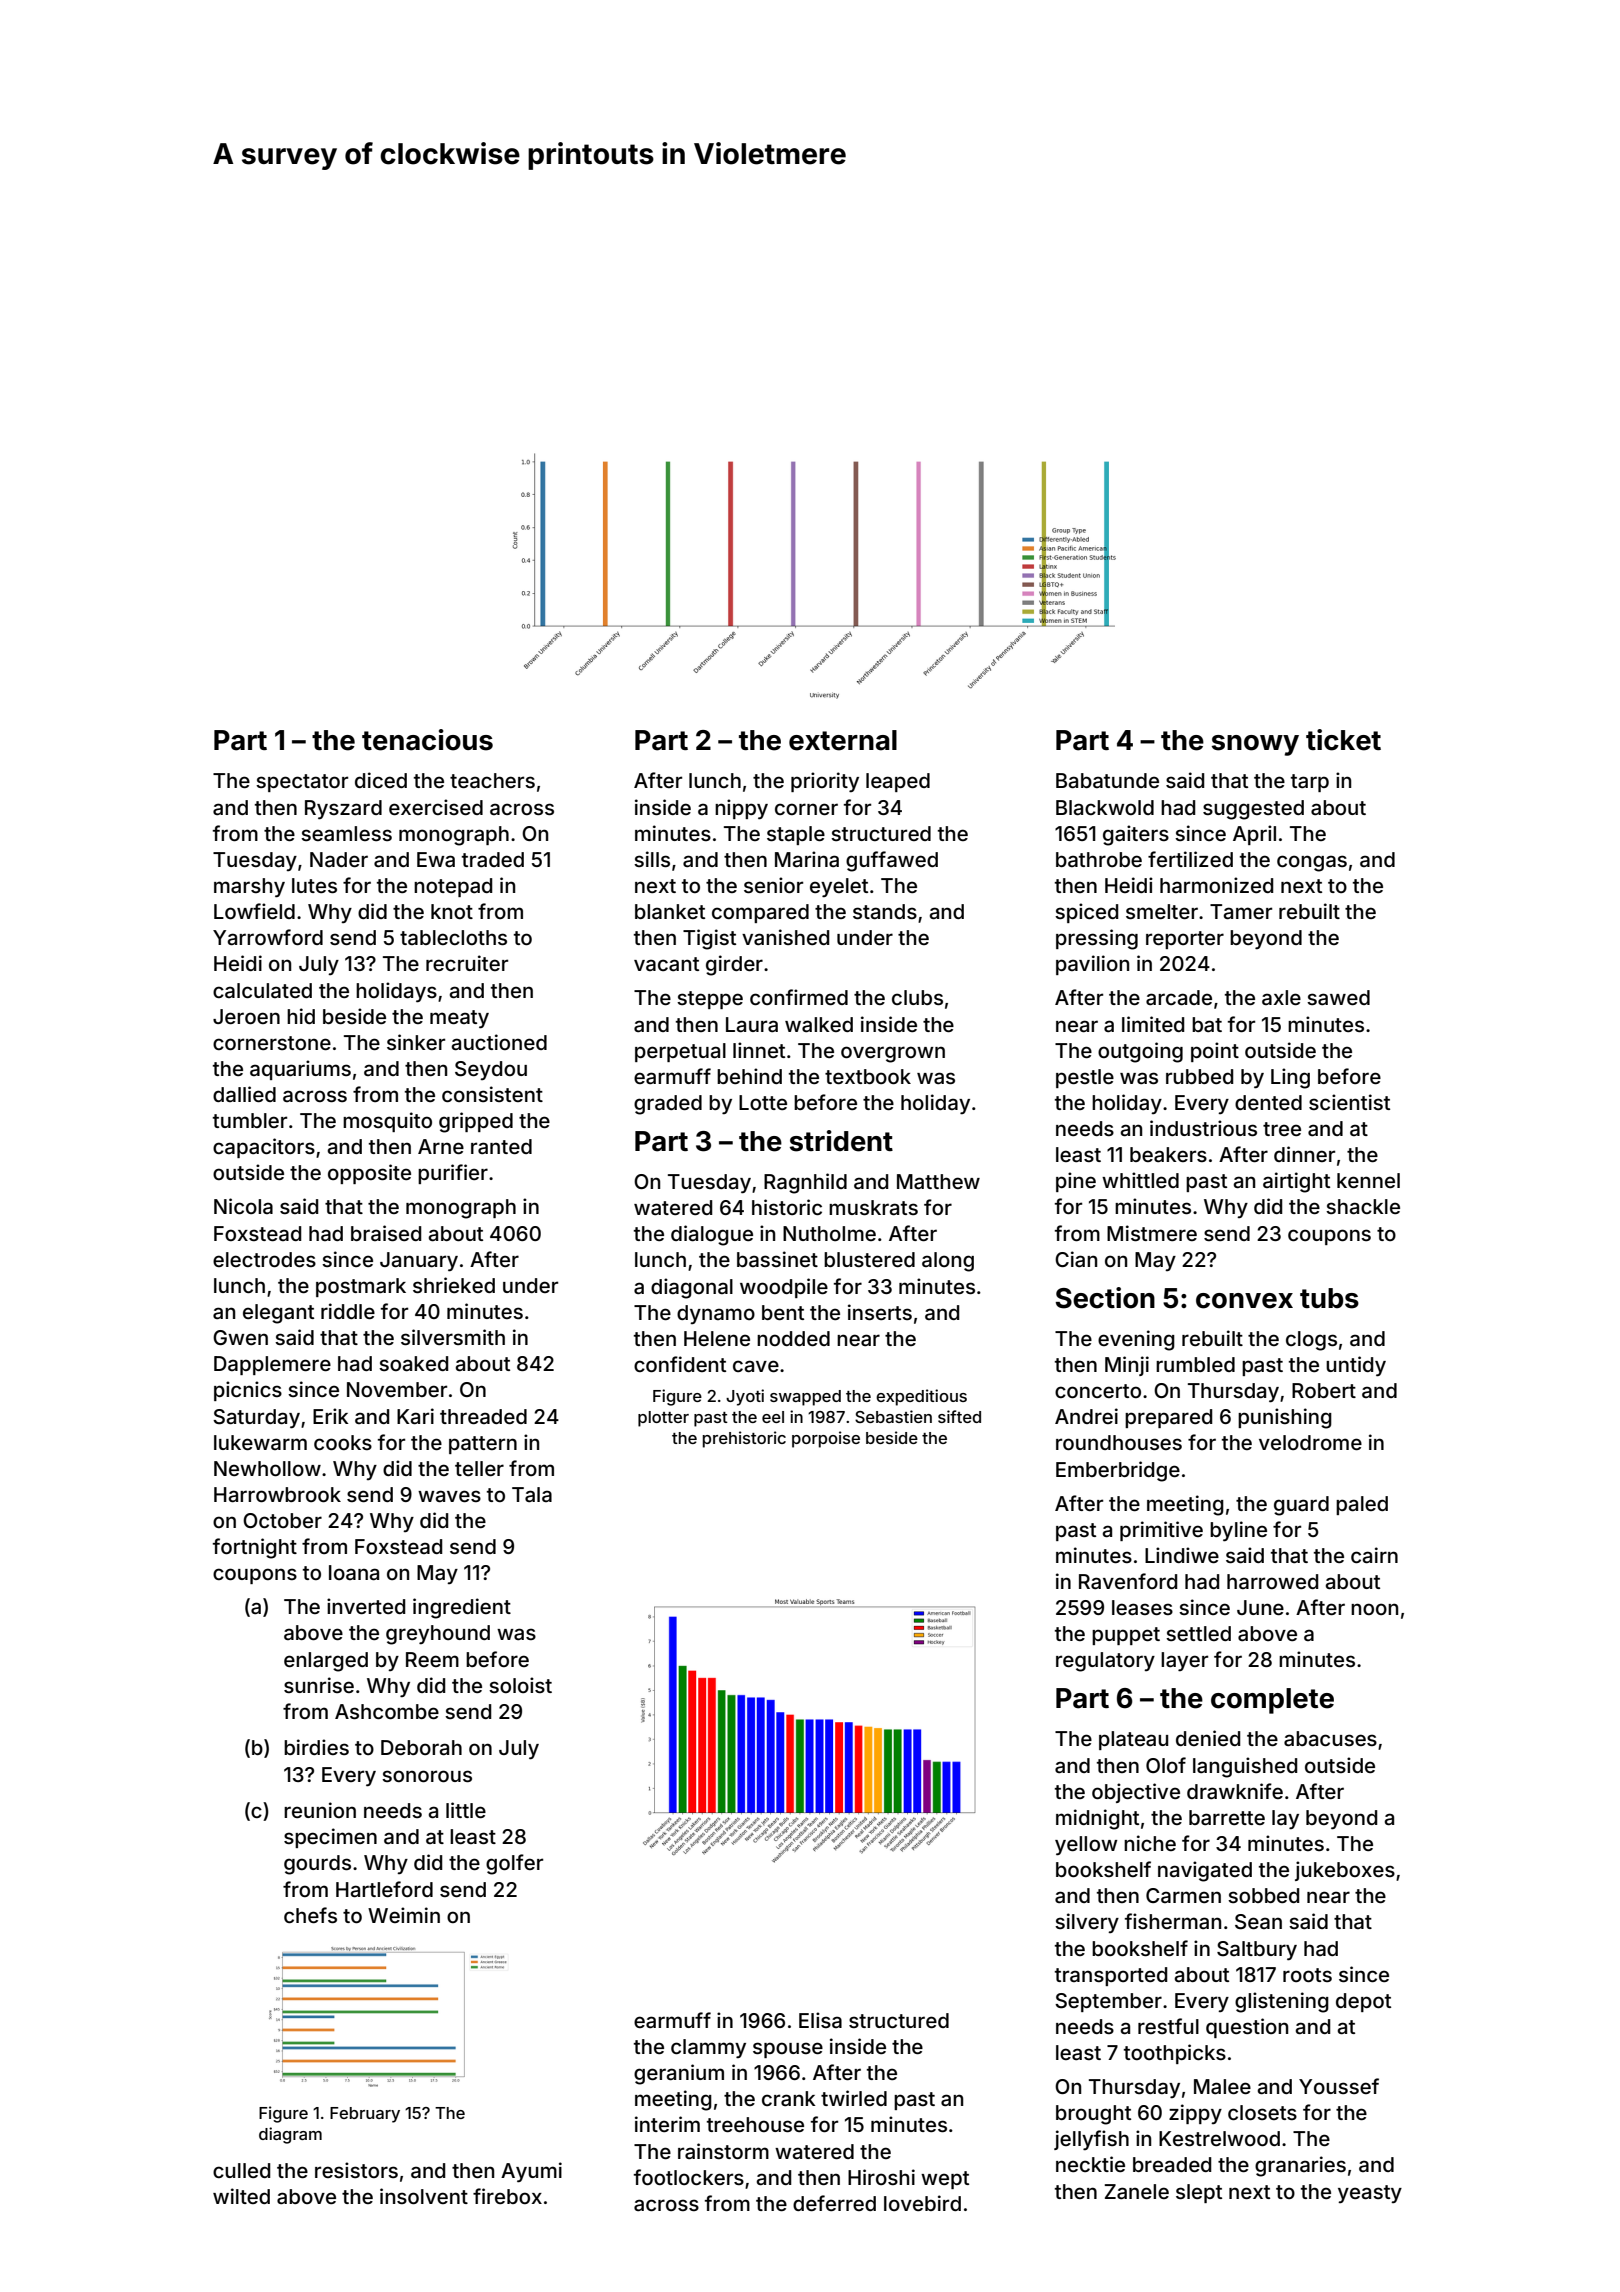 The image size is (1620, 2292). What do you see at coordinates (302, 783) in the screenshot?
I see `spectator` at bounding box center [302, 783].
